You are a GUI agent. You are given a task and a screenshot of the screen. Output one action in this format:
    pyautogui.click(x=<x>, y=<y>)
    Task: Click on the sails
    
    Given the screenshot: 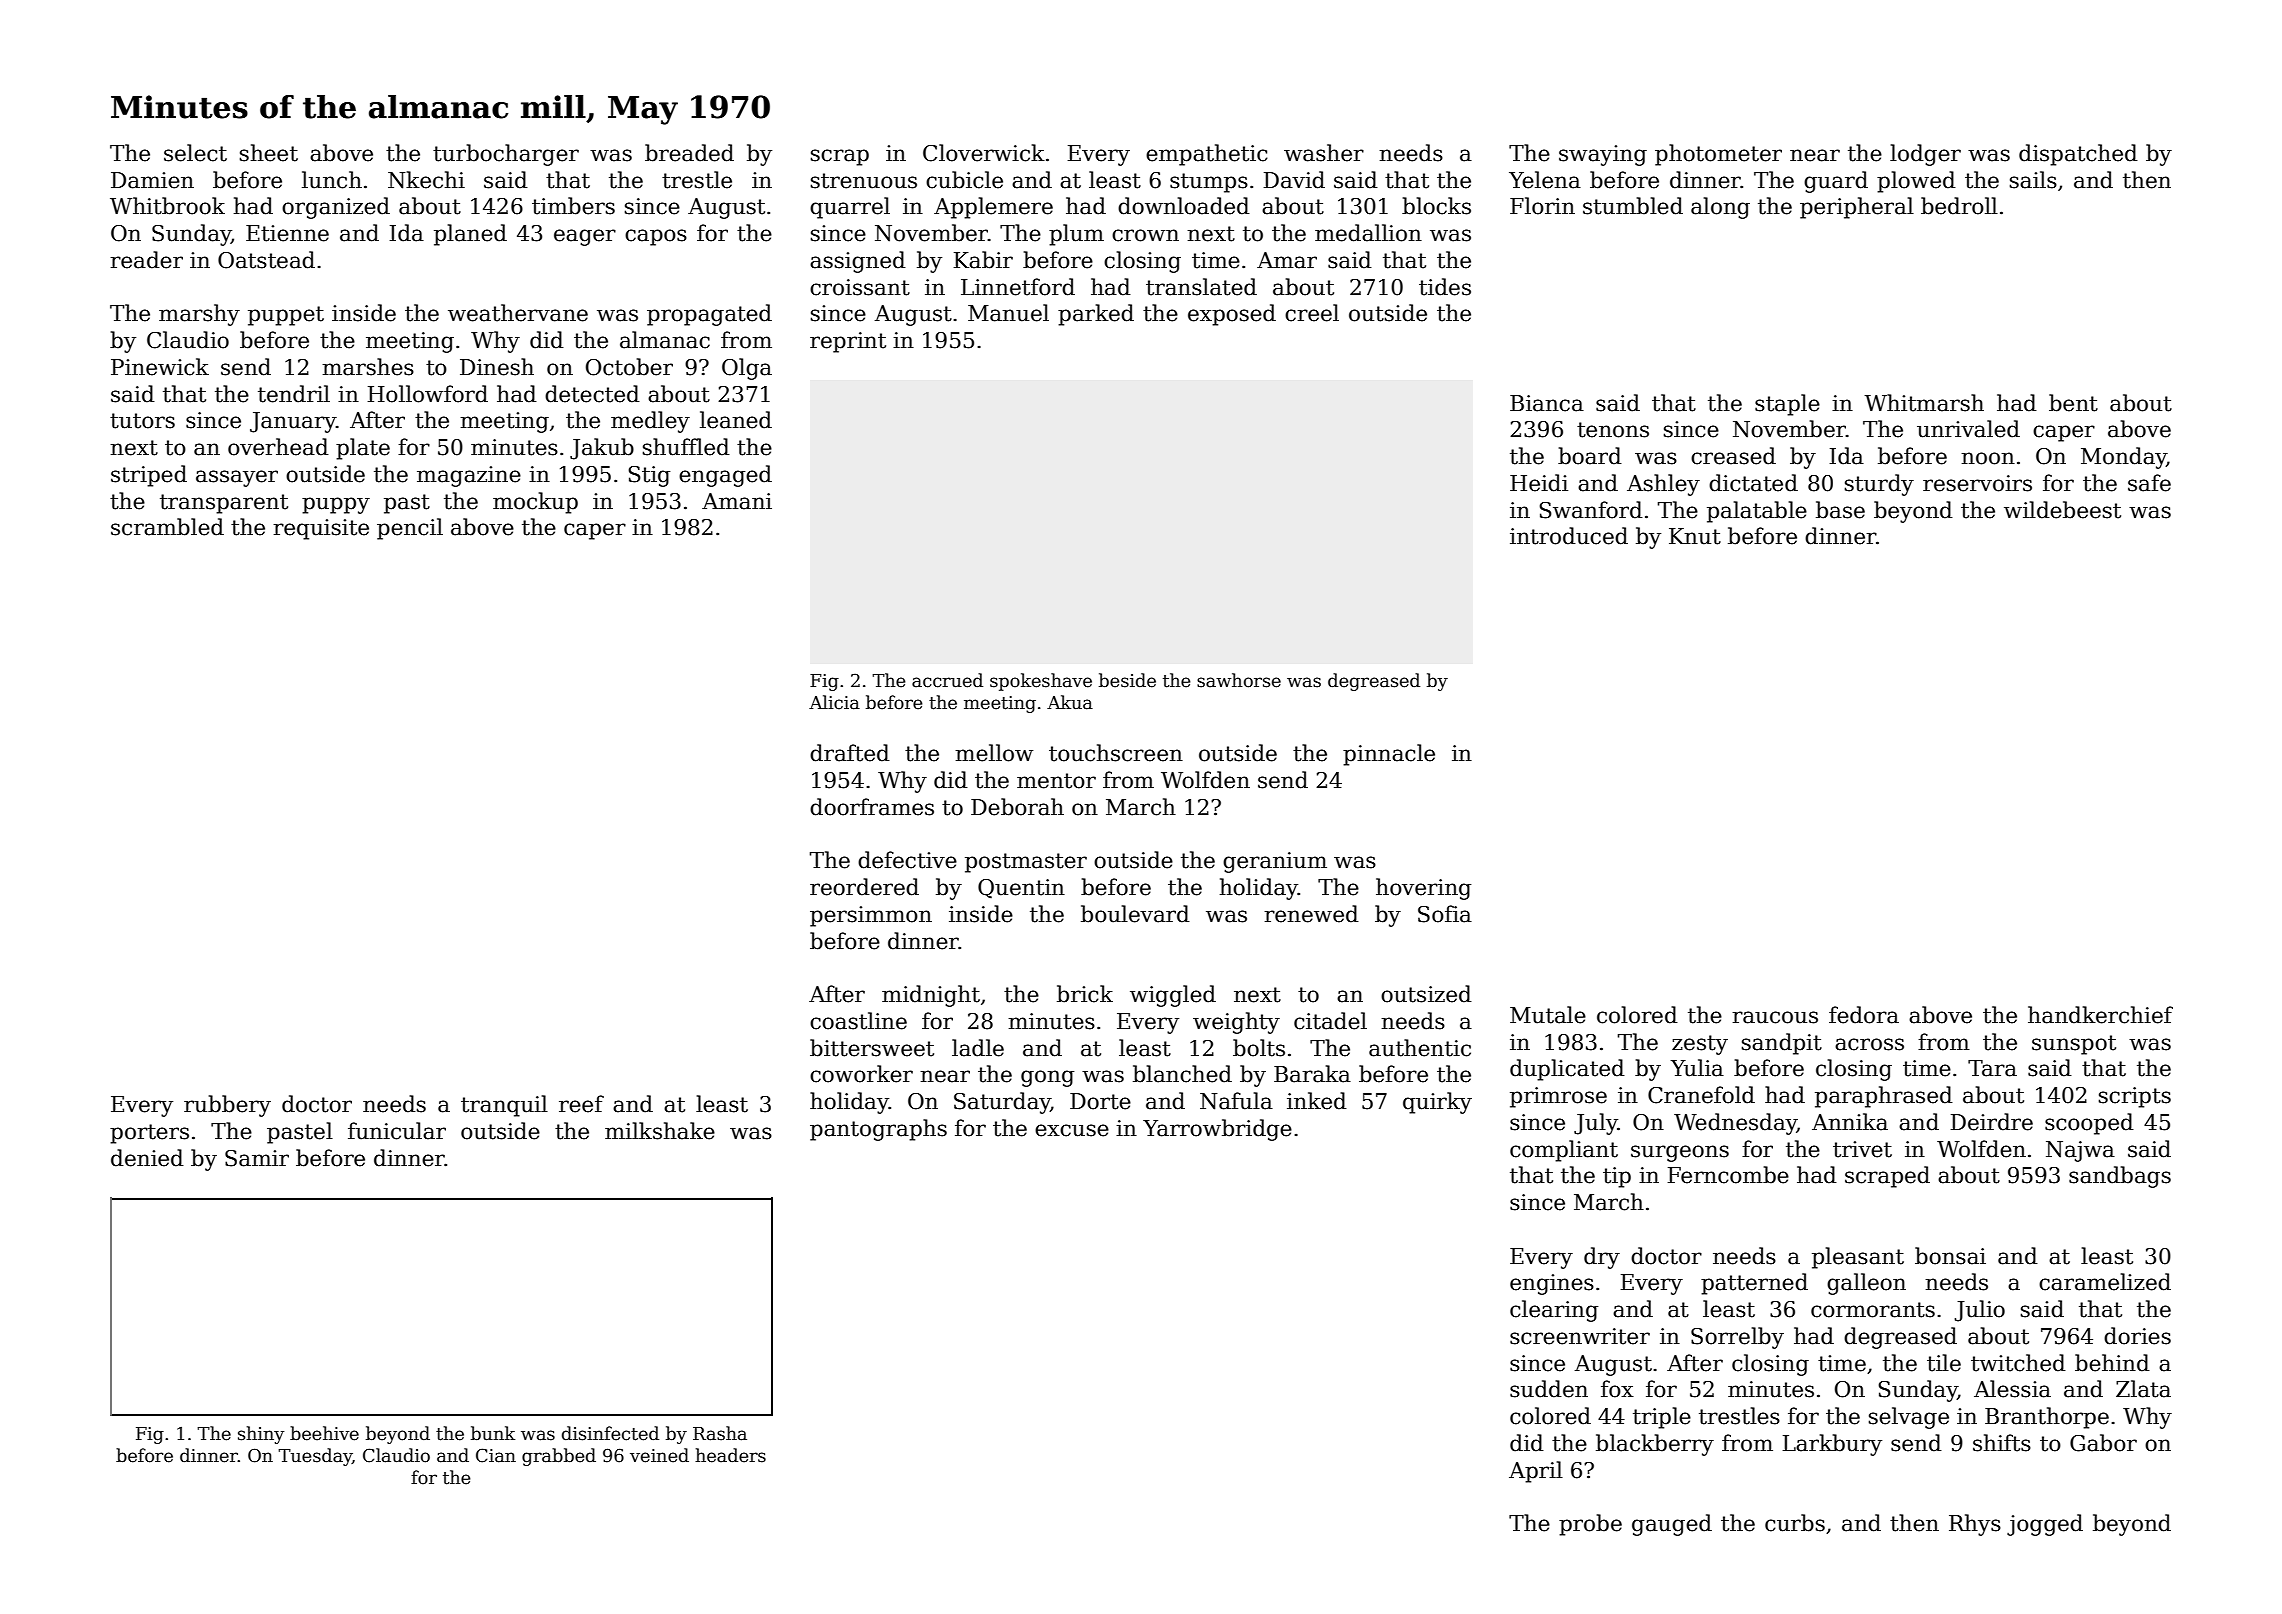 What is the action you would take?
    pyautogui.click(x=2033, y=180)
